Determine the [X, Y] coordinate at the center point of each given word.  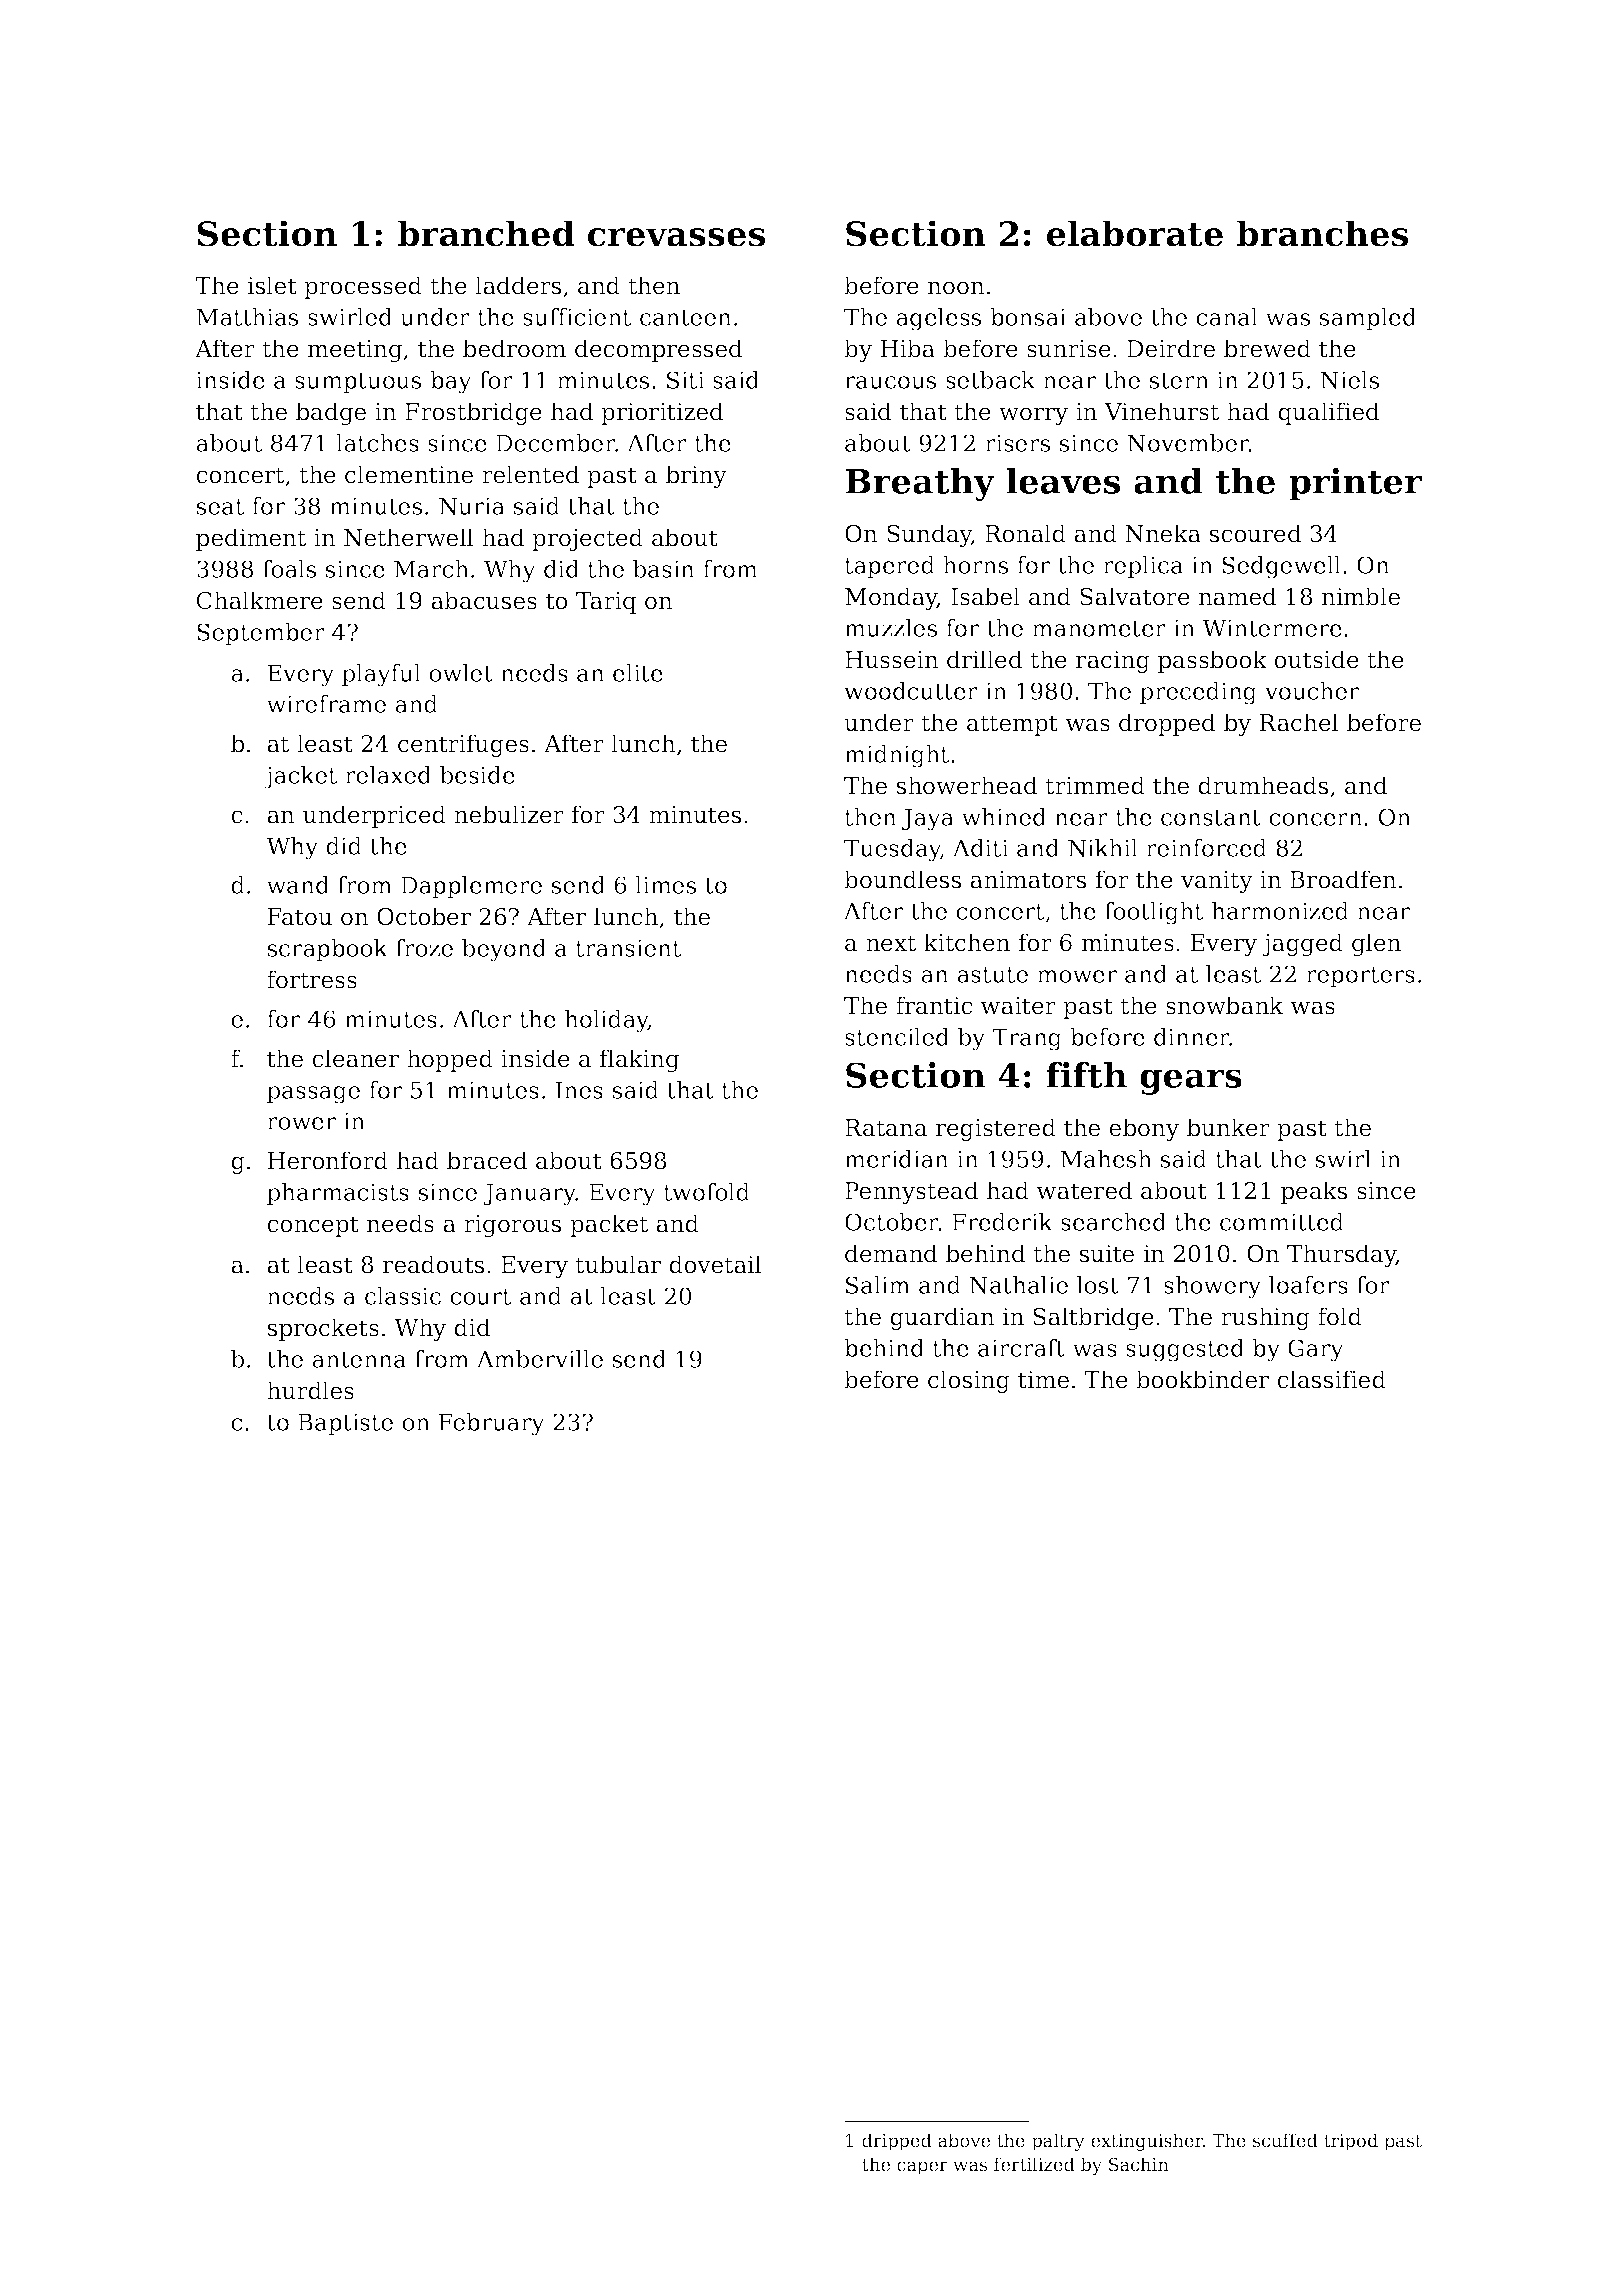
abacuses [484, 600]
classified [1331, 1379]
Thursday [1341, 1255]
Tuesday [892, 850]
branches [1322, 233]
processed [363, 287]
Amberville [540, 1359]
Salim [878, 1285]
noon [956, 288]
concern [1316, 819]
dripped [897, 2142]
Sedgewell [1281, 567]
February [492, 1424]
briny [696, 476]
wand [298, 885]
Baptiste [345, 1424]
